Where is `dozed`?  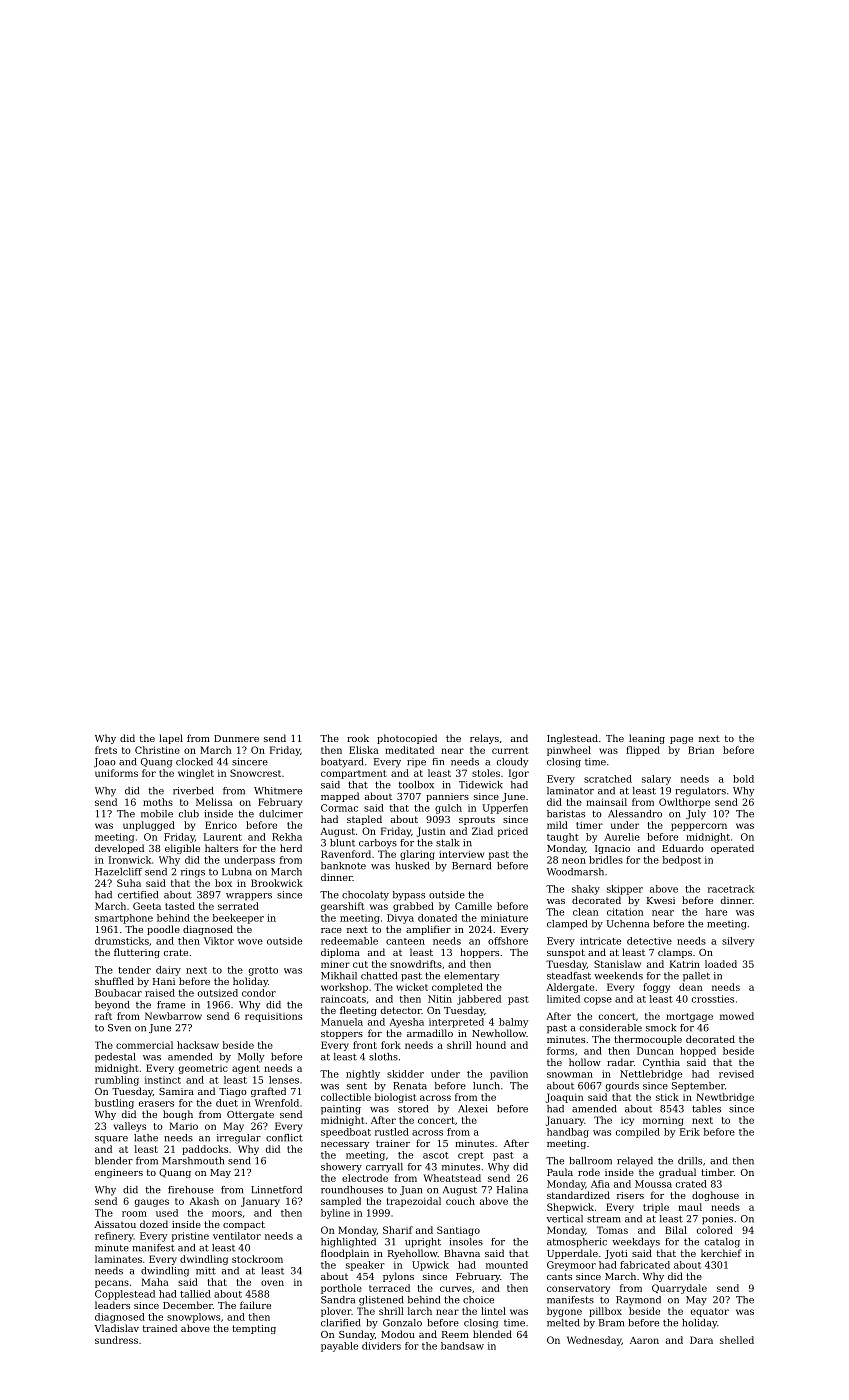
dozed is located at coordinates (154, 1224).
